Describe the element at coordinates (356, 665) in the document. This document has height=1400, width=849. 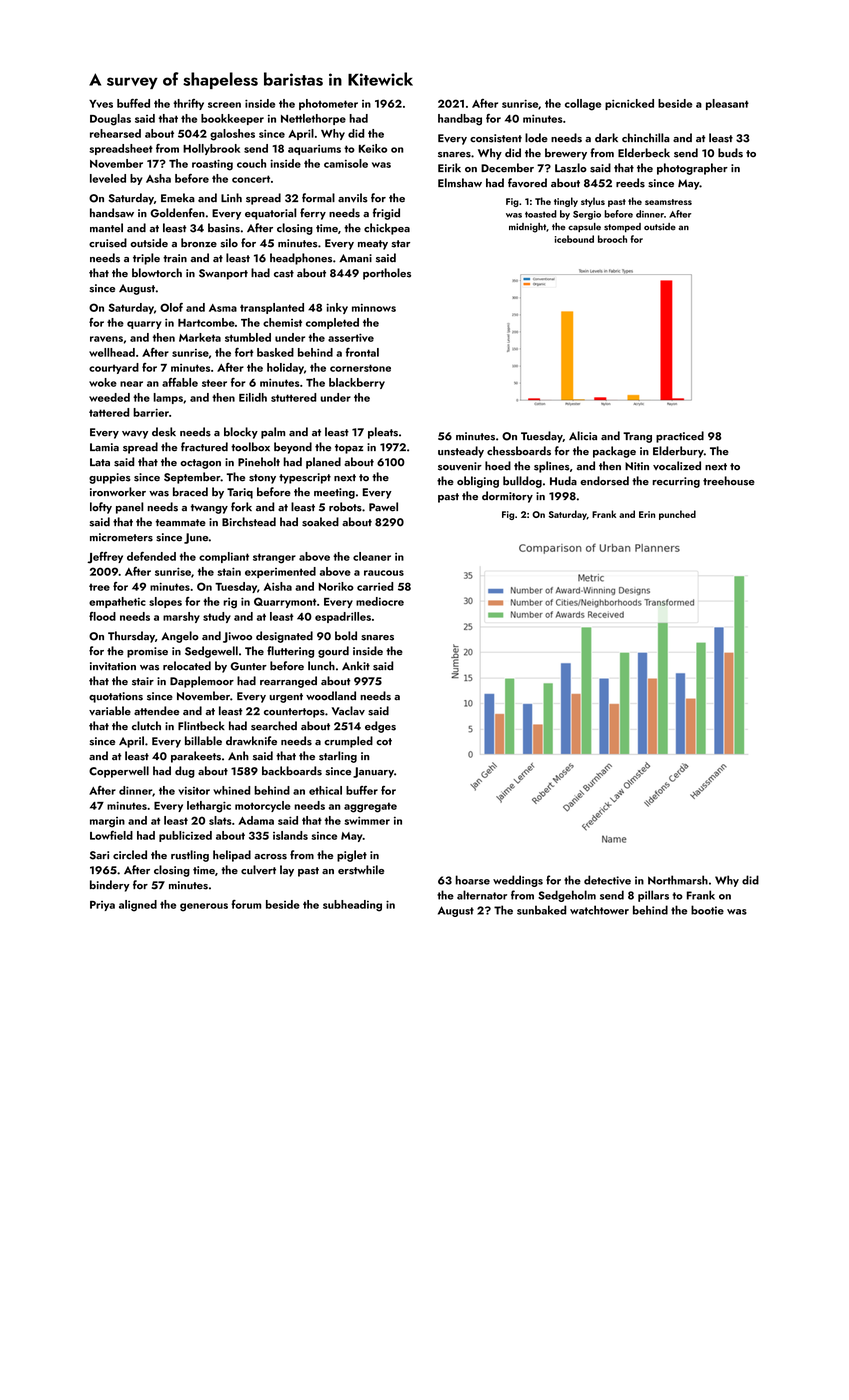
I see `Ankit` at that location.
